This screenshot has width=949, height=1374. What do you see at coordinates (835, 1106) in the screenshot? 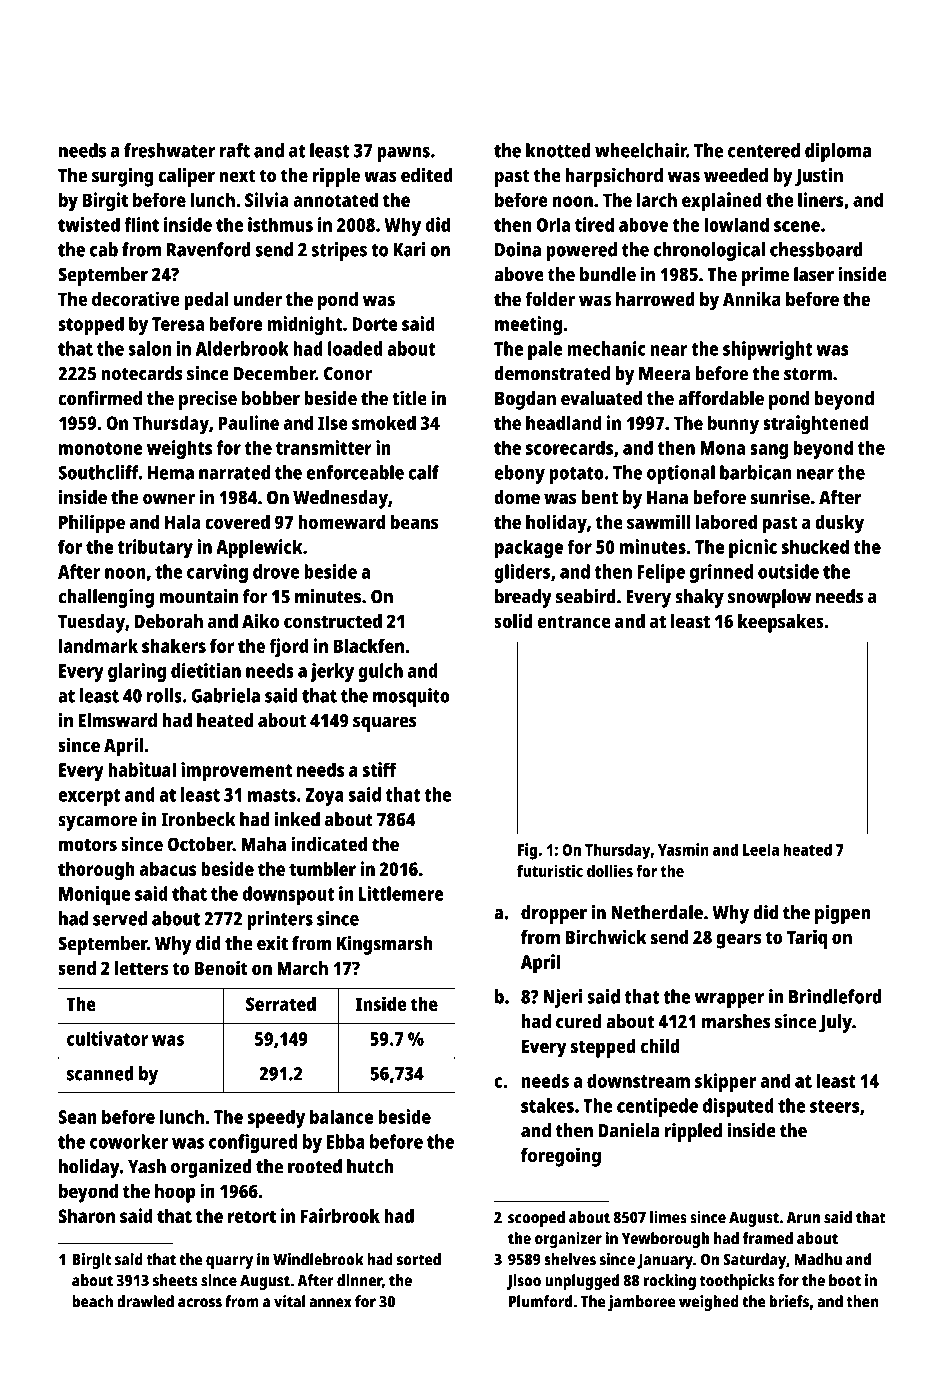
I see `steers` at bounding box center [835, 1106].
